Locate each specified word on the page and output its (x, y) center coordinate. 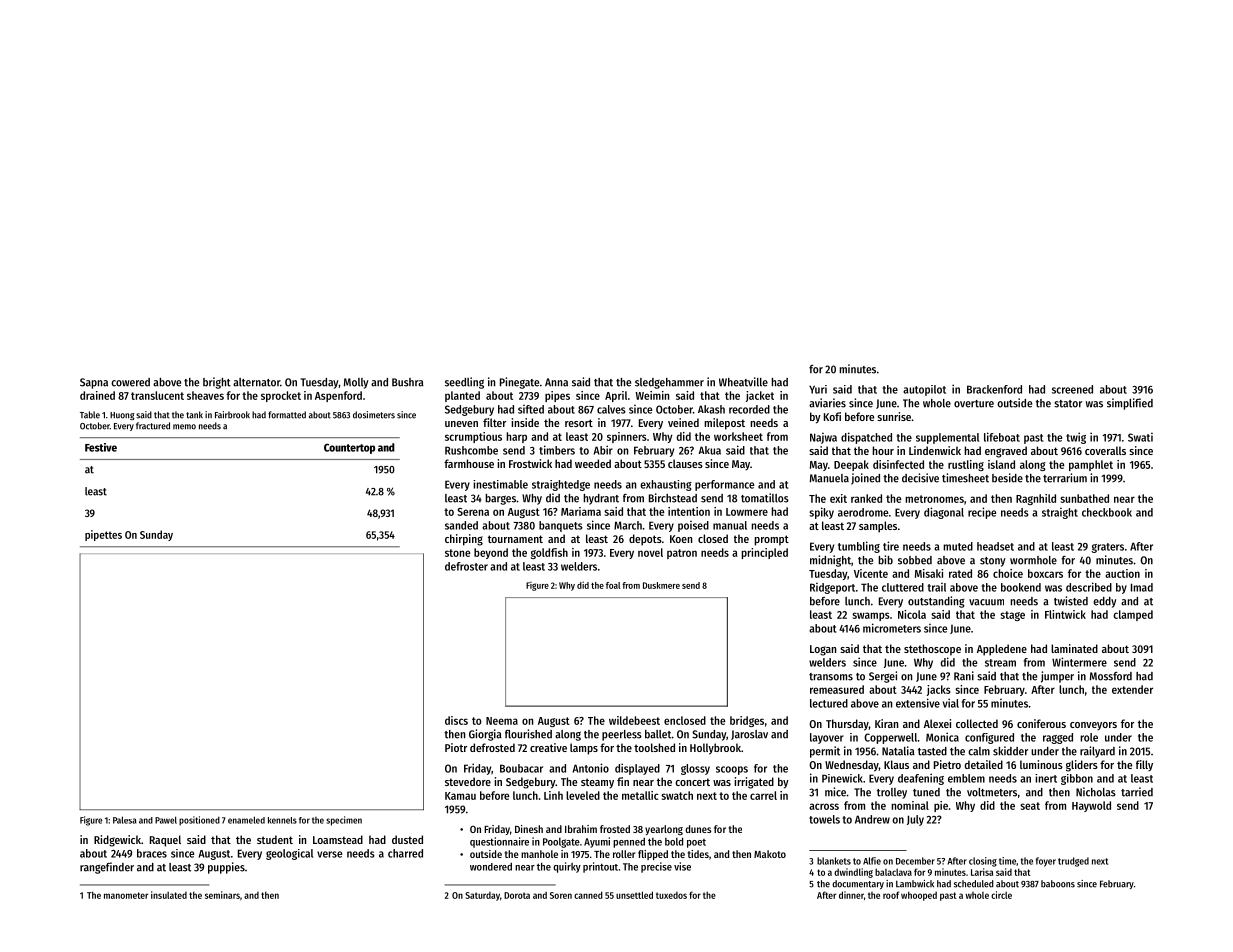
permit (825, 752)
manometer (126, 895)
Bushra (408, 382)
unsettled (634, 895)
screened (1072, 389)
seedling (464, 383)
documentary (858, 884)
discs (456, 720)
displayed (637, 769)
